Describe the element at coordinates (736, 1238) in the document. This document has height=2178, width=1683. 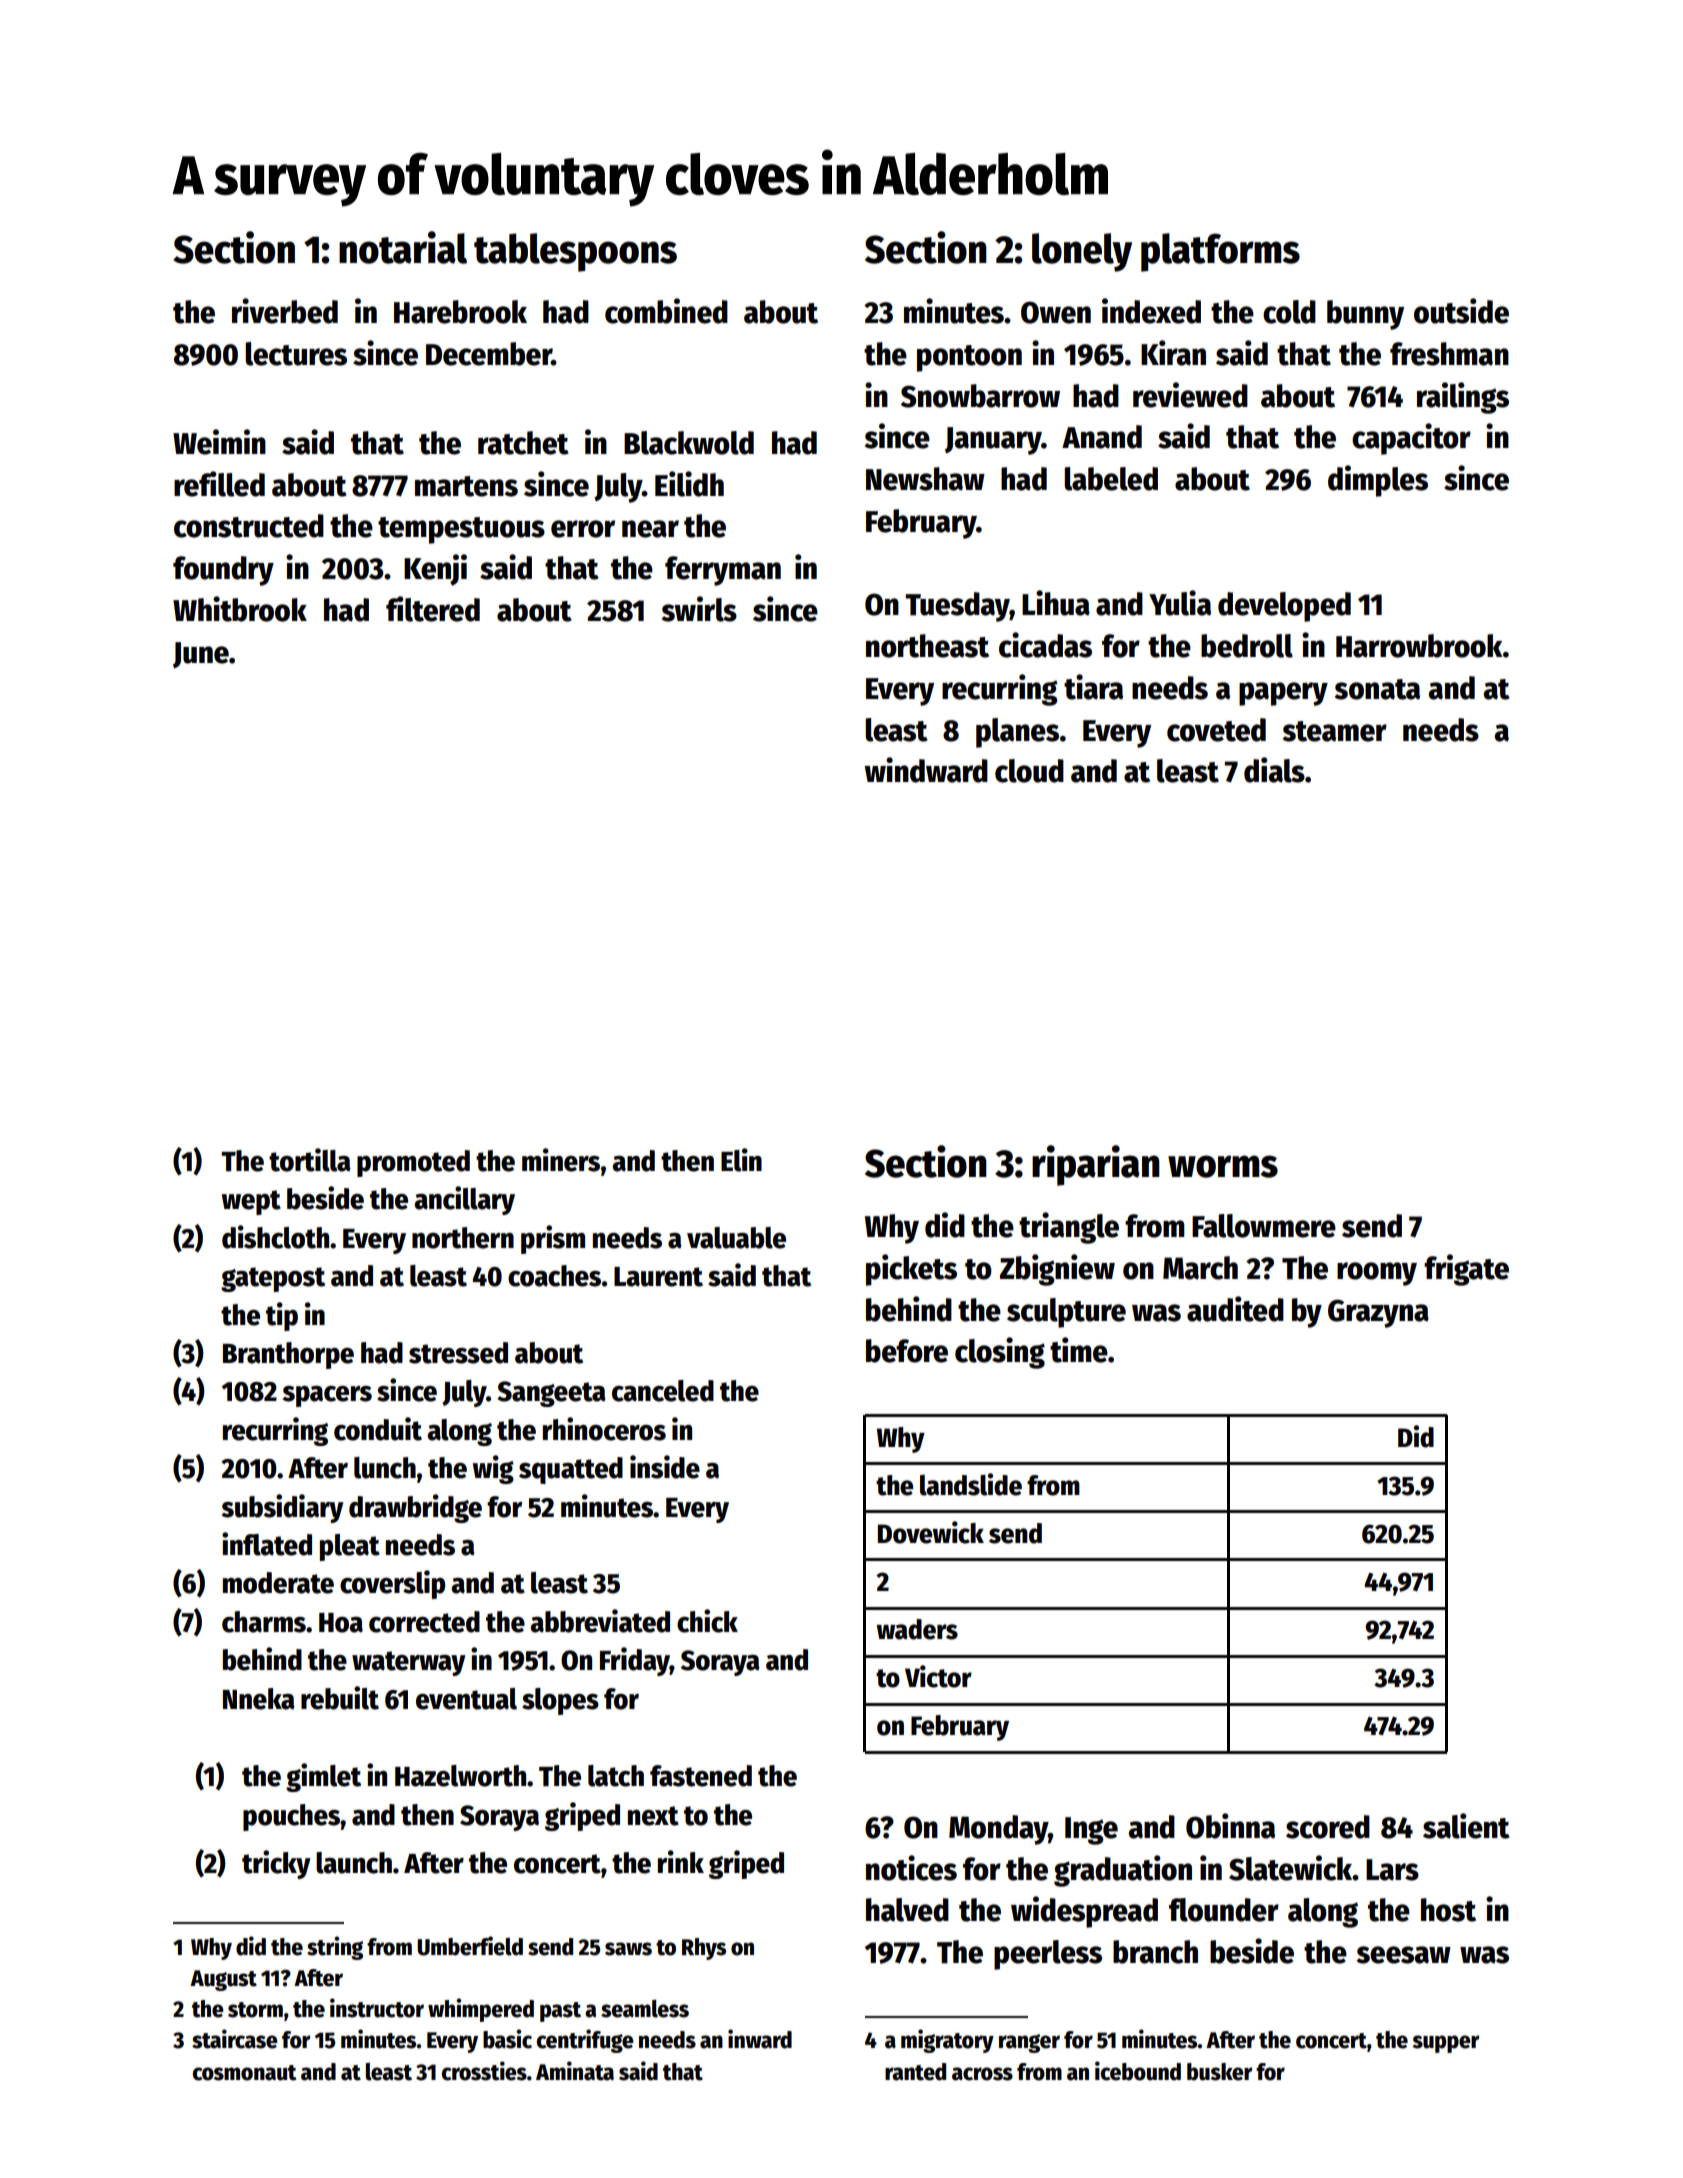
I see `valuable` at that location.
